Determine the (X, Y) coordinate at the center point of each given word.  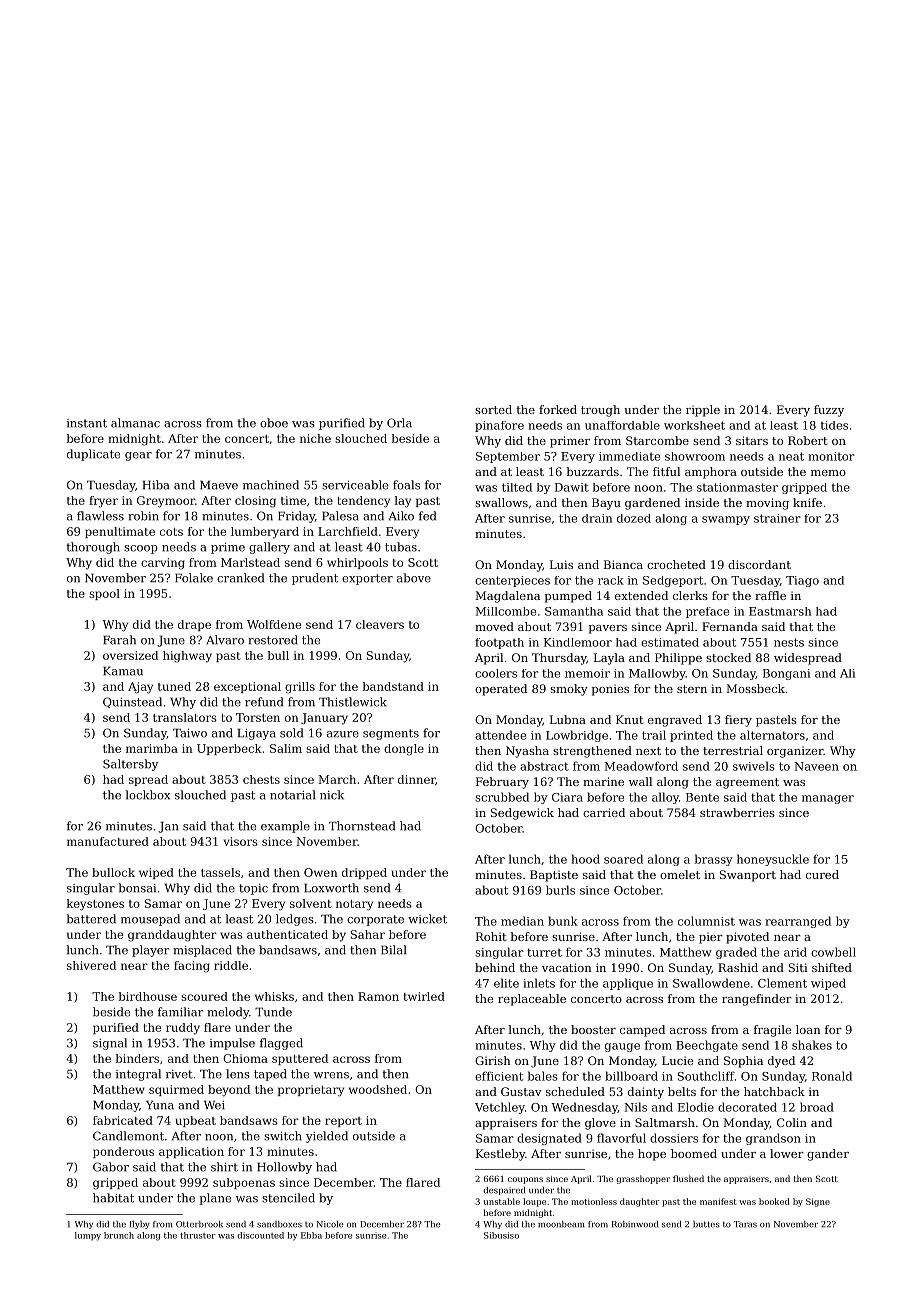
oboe (274, 423)
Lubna (568, 719)
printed (691, 736)
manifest (718, 1201)
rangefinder (757, 1000)
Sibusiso (501, 1235)
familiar (181, 1012)
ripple (703, 411)
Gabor (111, 1167)
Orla (399, 423)
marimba (152, 748)
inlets (539, 983)
